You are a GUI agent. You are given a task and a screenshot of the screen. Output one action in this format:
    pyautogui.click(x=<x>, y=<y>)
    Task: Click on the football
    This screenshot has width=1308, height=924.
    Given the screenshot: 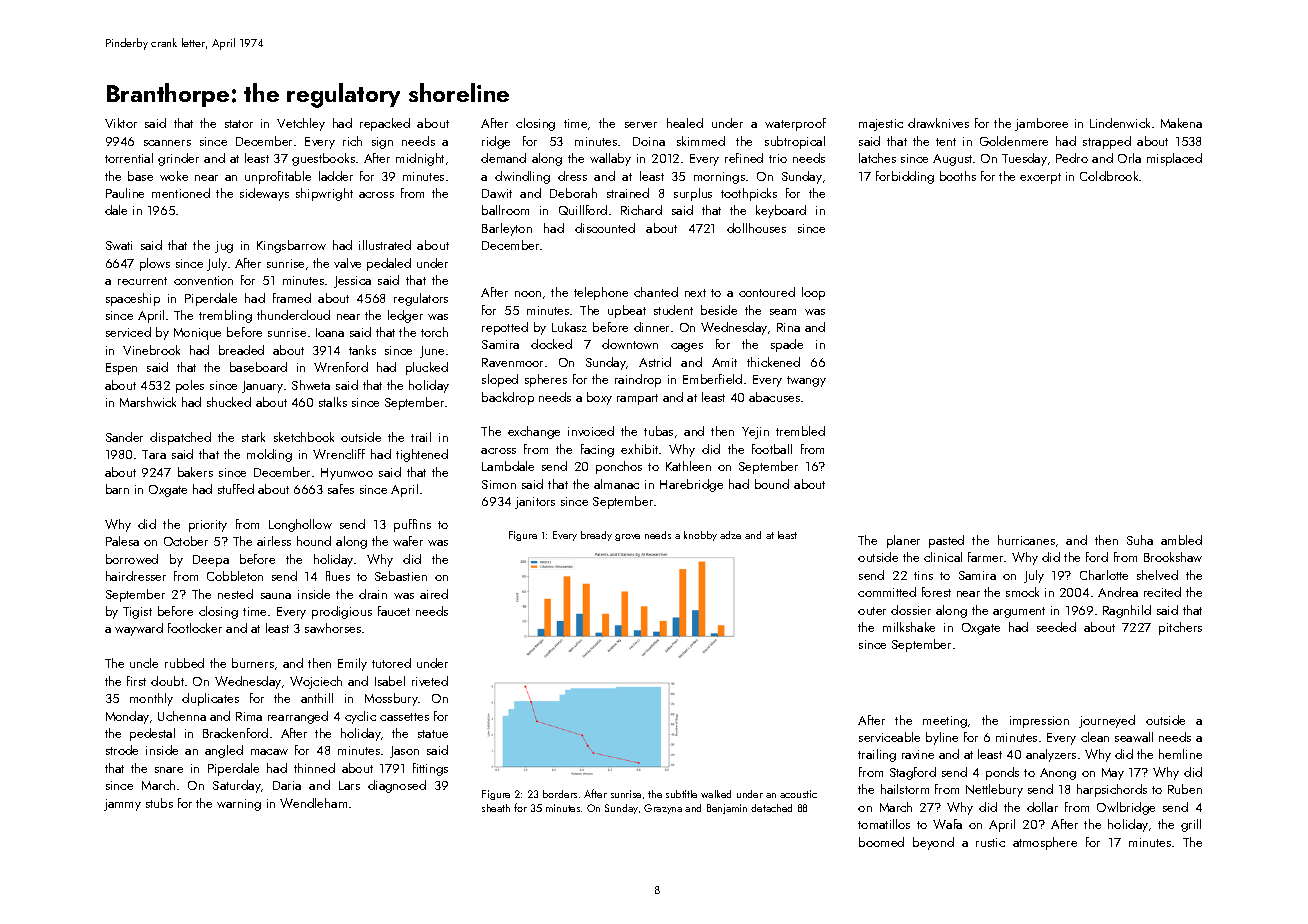 What is the action you would take?
    pyautogui.click(x=772, y=449)
